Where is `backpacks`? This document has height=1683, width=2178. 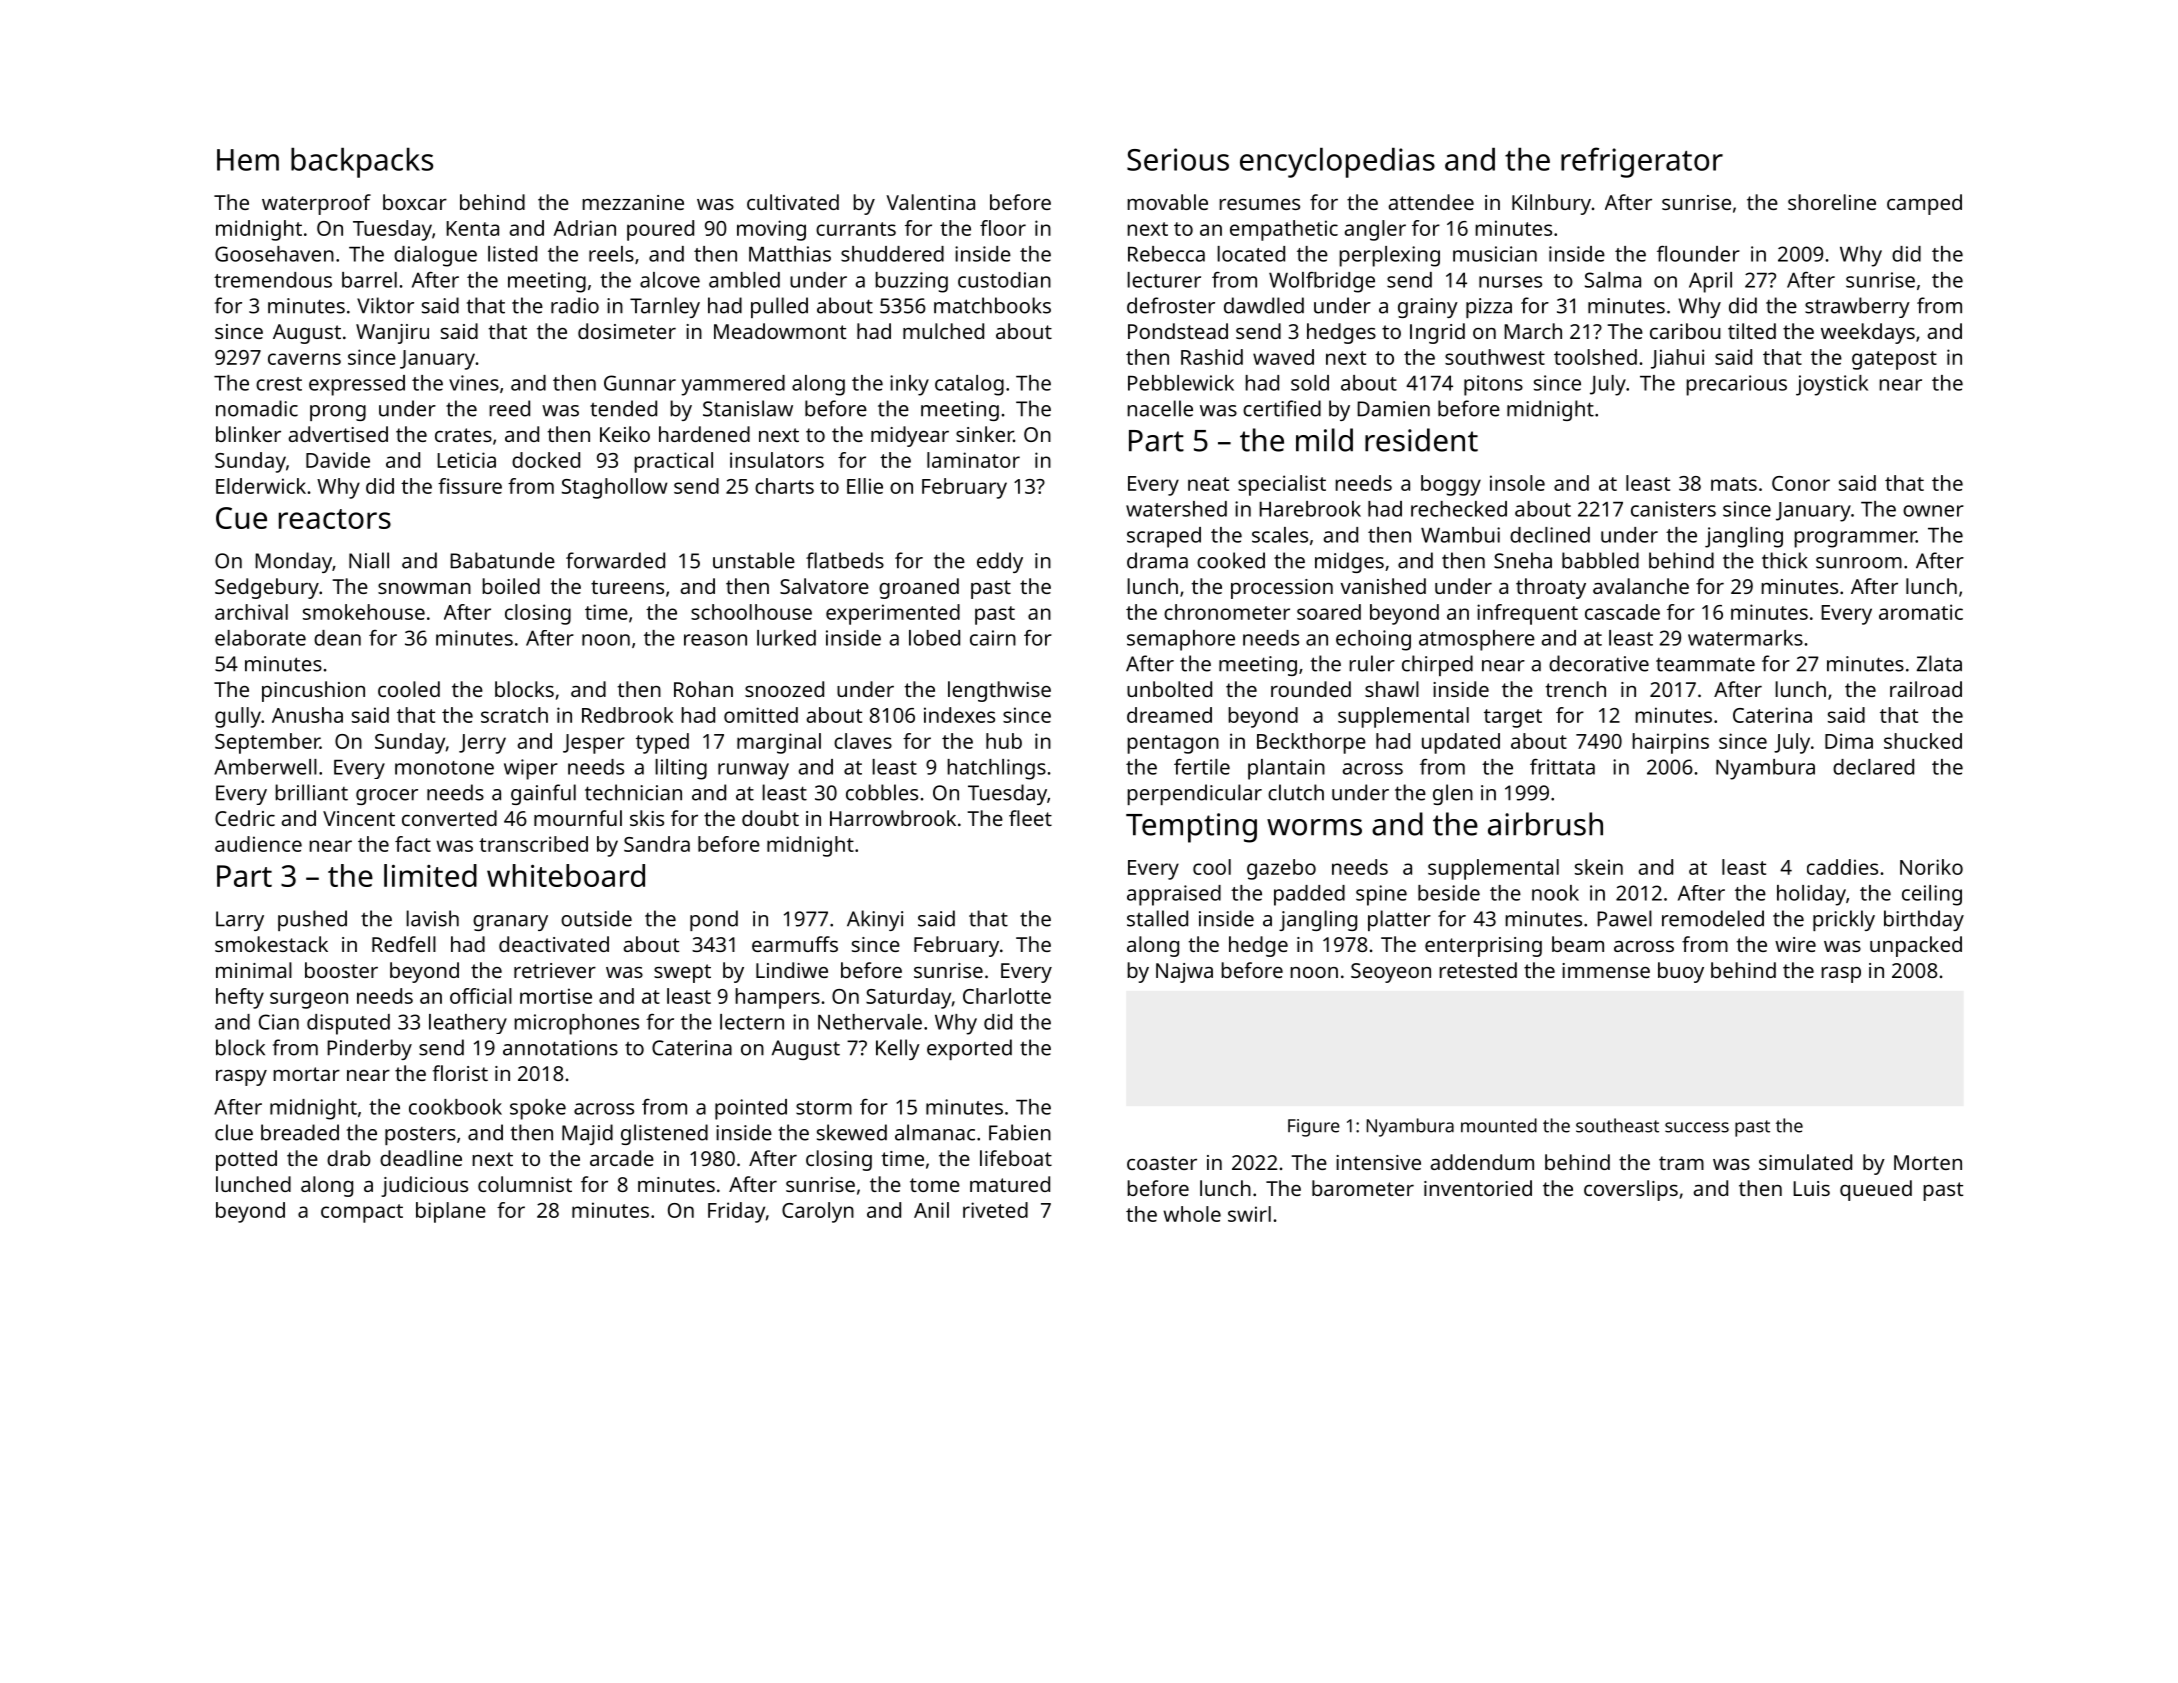
backpacks is located at coordinates (362, 163).
